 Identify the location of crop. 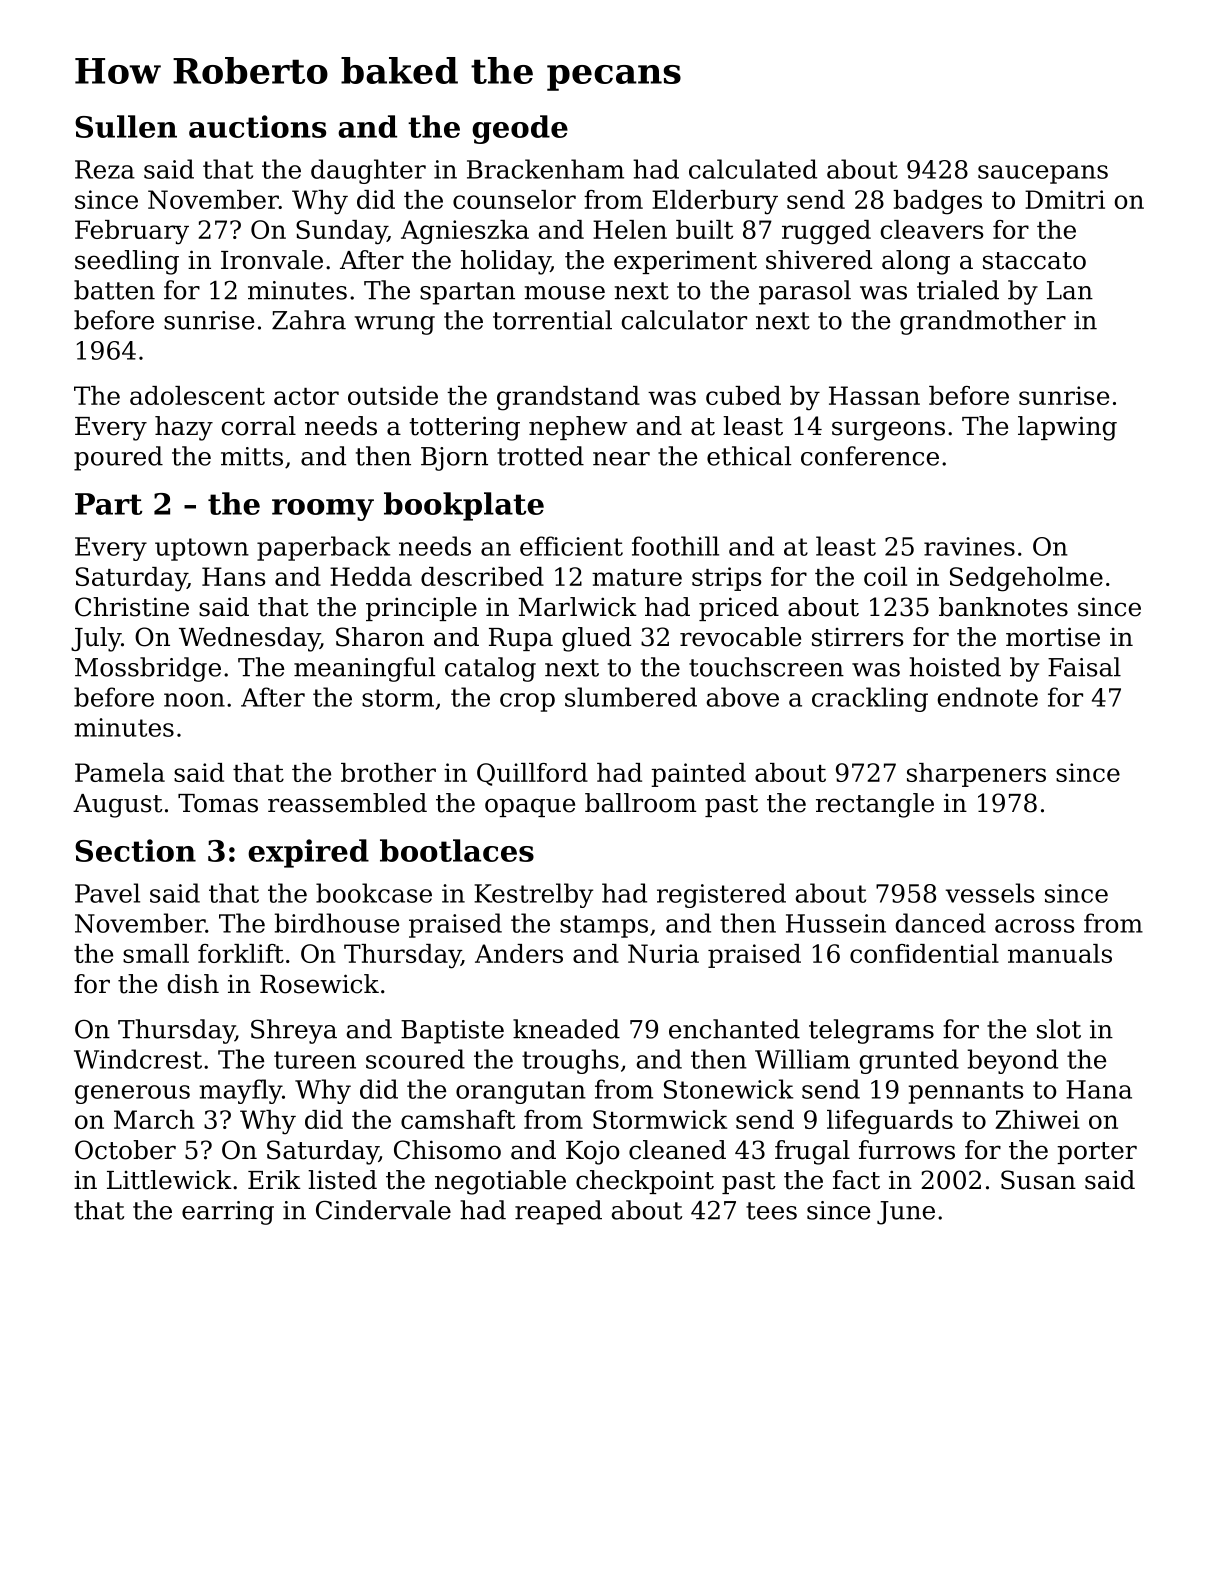
(527, 702).
